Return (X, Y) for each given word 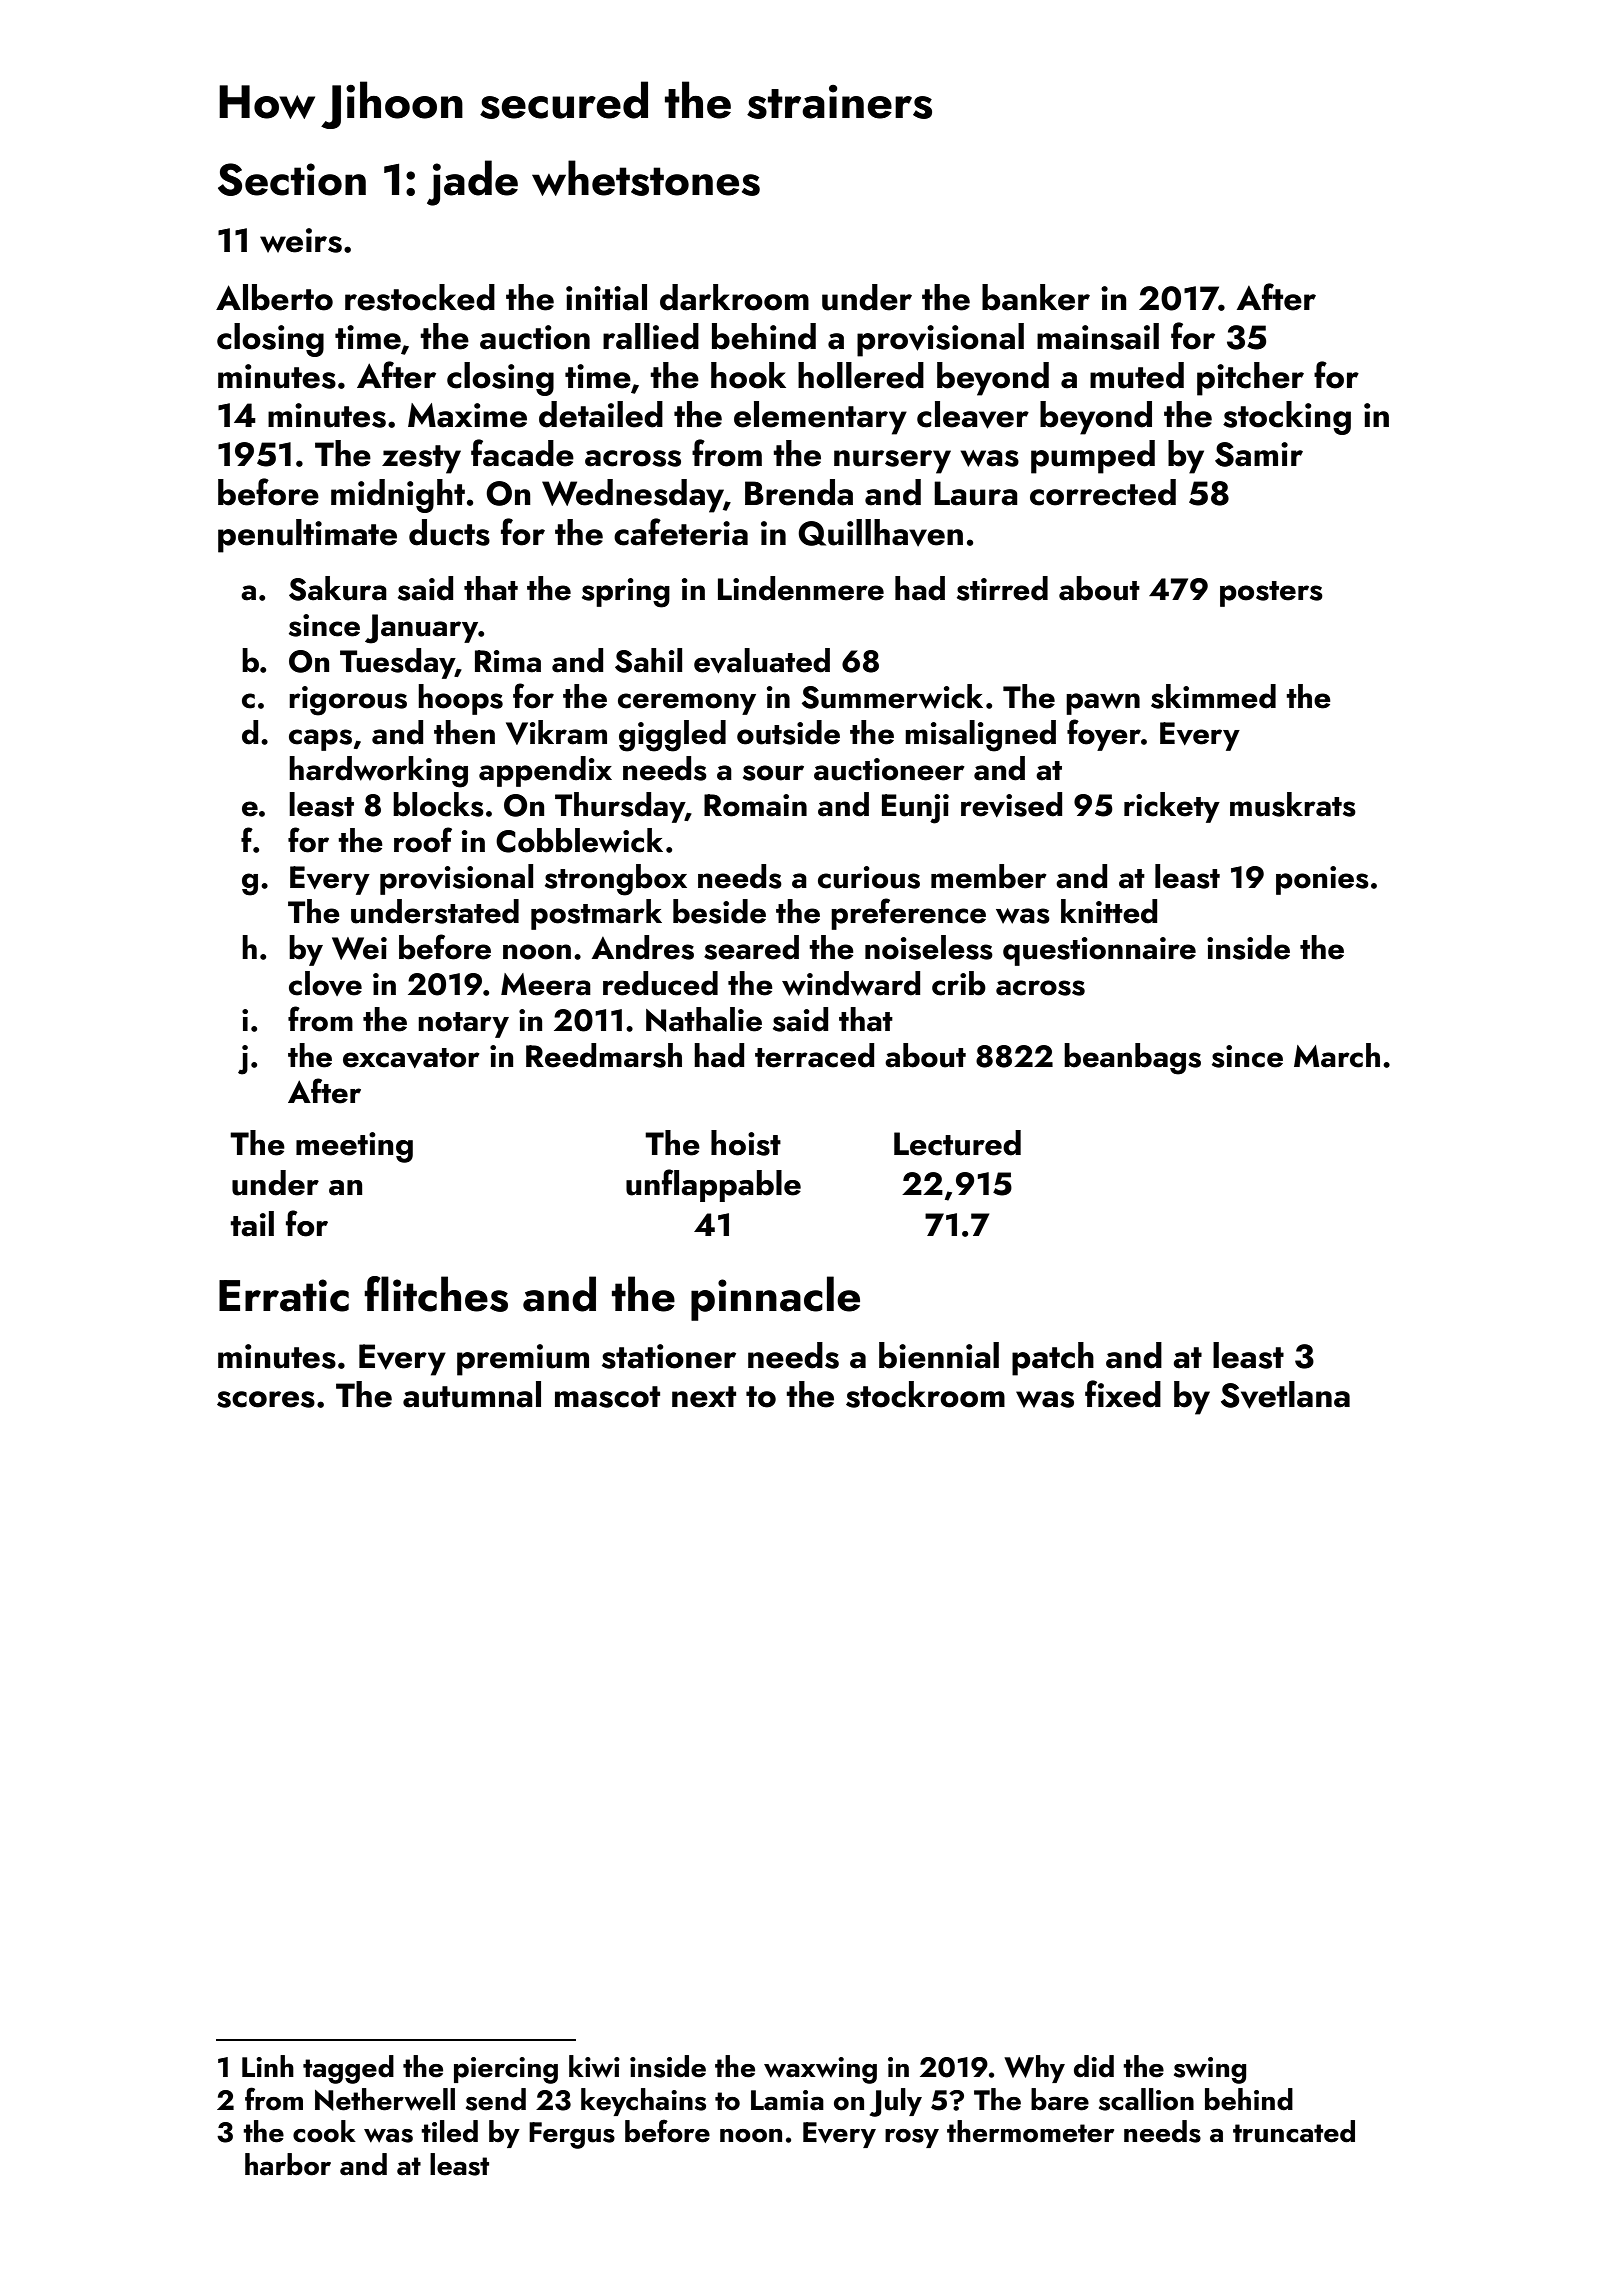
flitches (436, 1294)
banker (1036, 297)
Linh (268, 2066)
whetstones (646, 178)
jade (472, 183)
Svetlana (1285, 1395)
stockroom (925, 1394)
